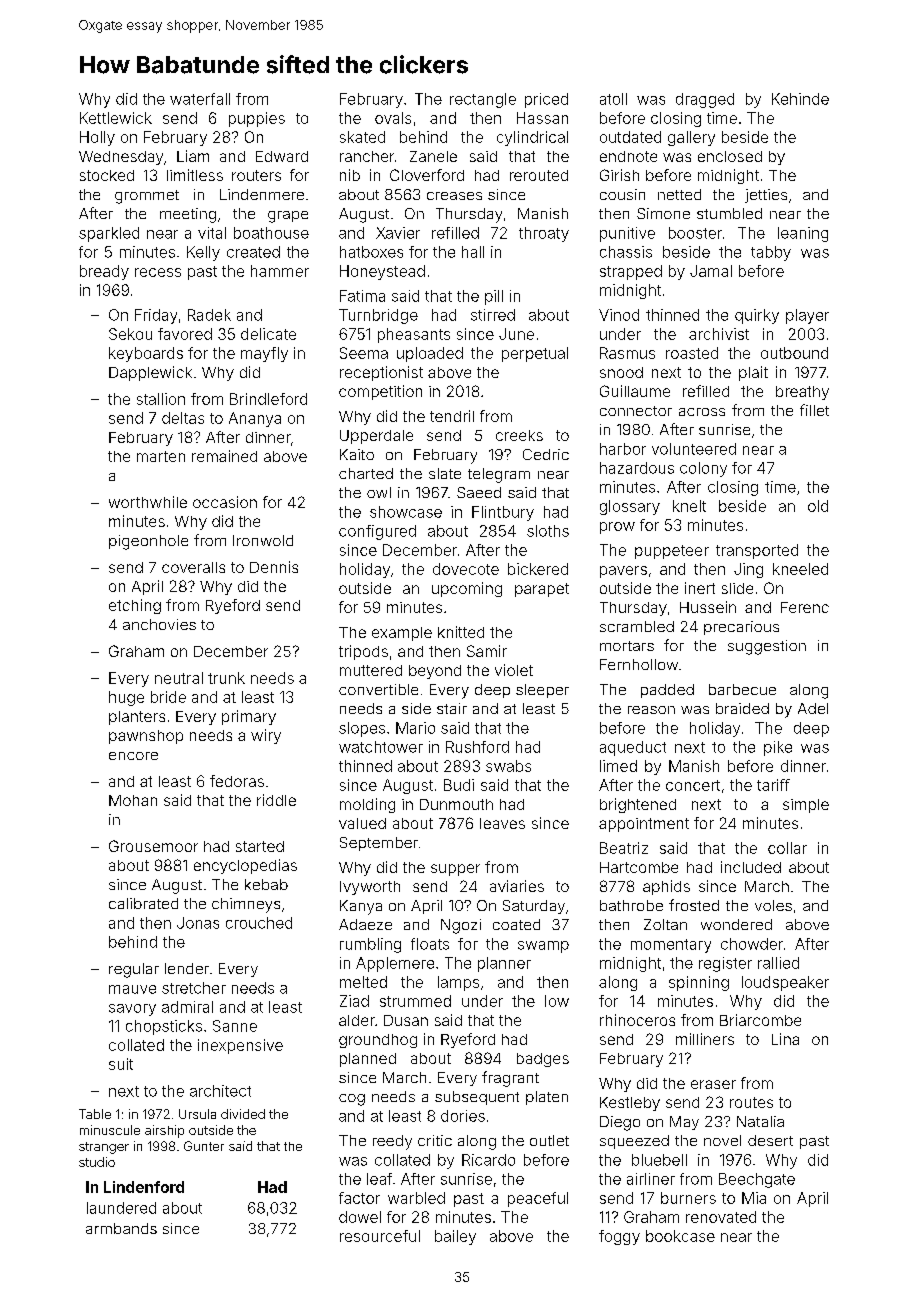 The width and height of the document is (908, 1316). I want to click on primary, so click(249, 717).
